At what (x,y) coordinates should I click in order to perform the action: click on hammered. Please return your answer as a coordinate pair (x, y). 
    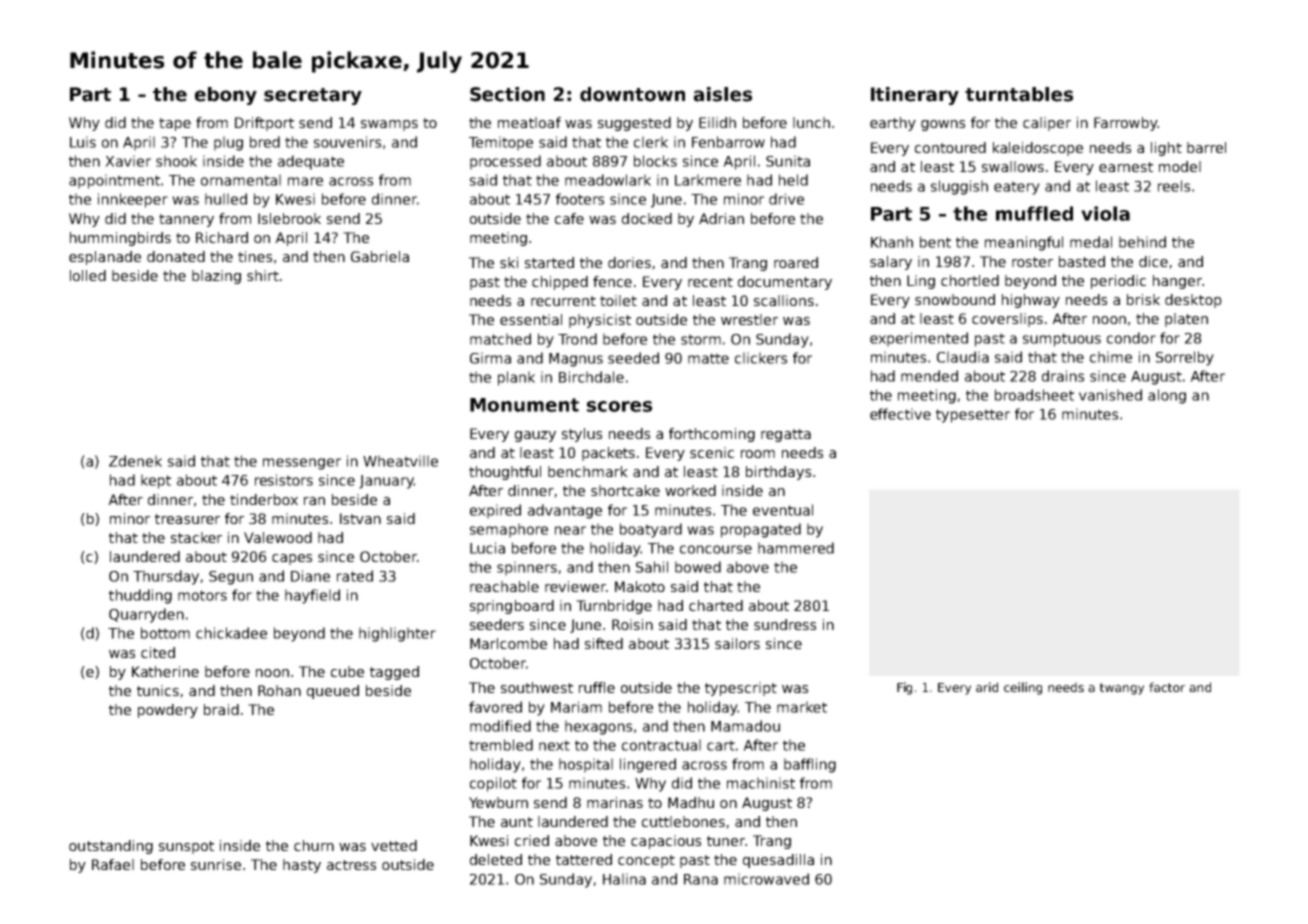
    Looking at the image, I should click on (796, 548).
